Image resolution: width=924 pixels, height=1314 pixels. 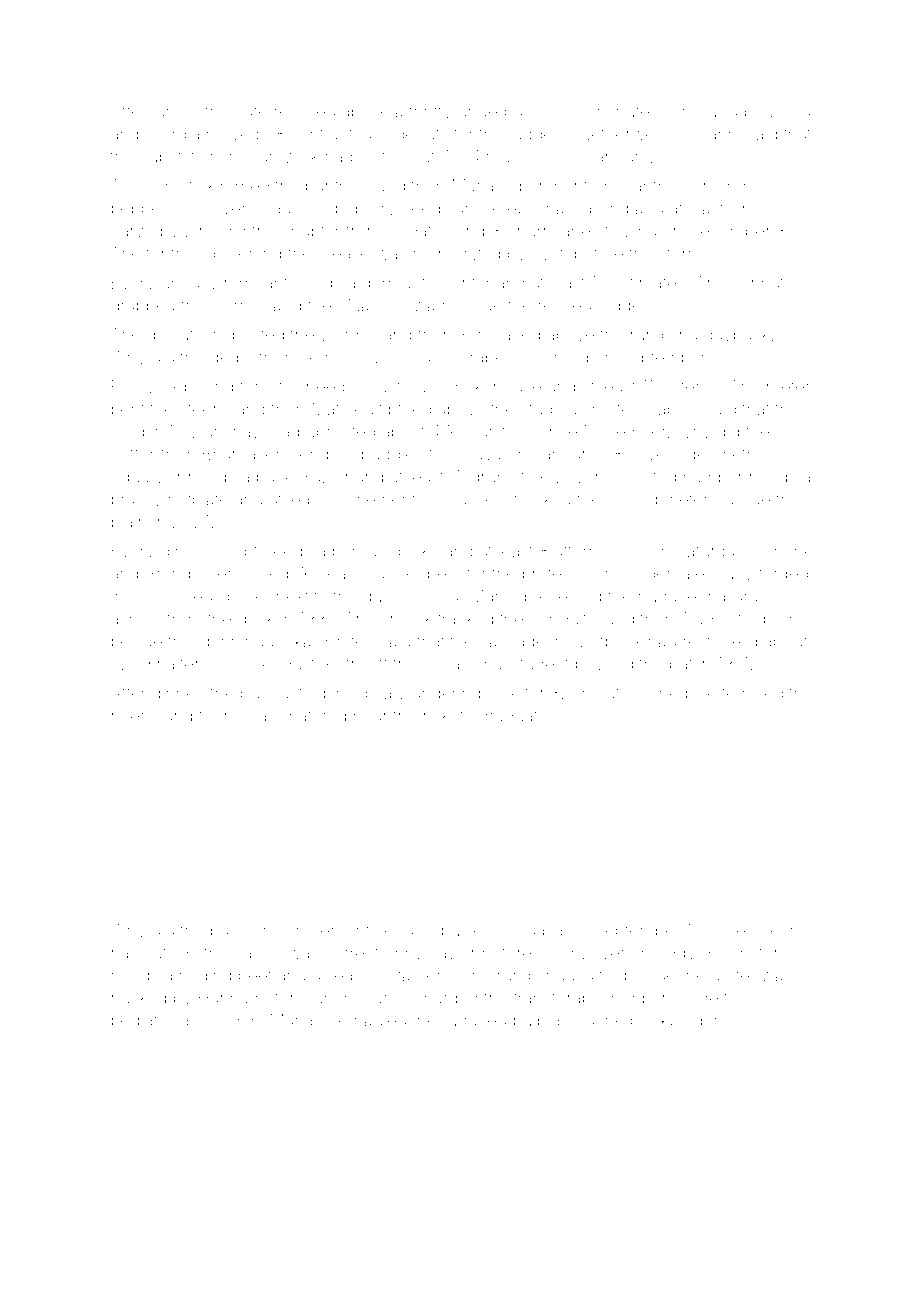 What do you see at coordinates (155, 1022) in the image?
I see `pediatrician` at bounding box center [155, 1022].
